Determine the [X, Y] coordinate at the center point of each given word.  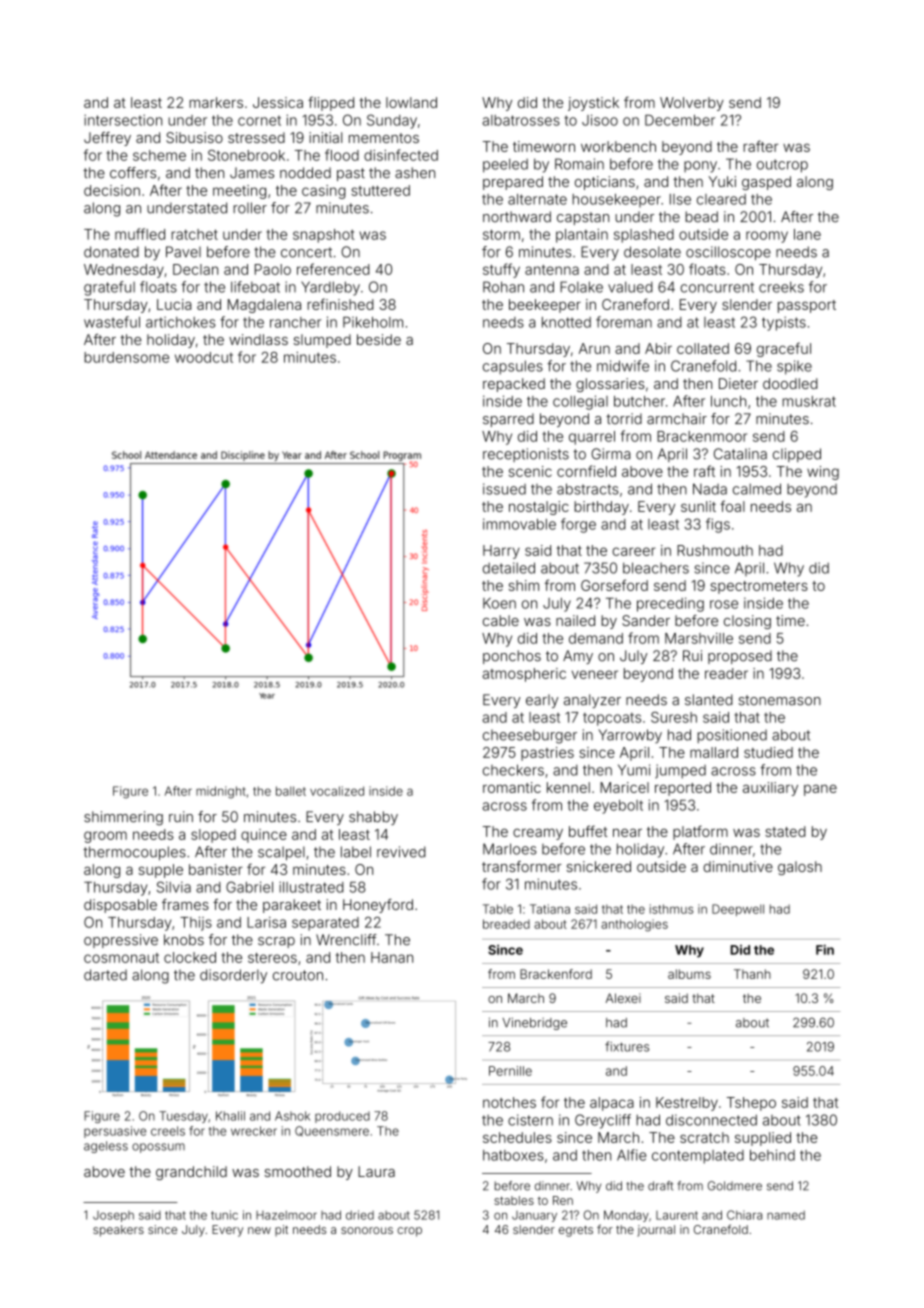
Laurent [677, 1215]
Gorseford [614, 585]
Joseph [113, 1216]
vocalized [337, 791]
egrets [576, 1231]
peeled [505, 165]
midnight [221, 792]
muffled [140, 234]
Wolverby [692, 104]
